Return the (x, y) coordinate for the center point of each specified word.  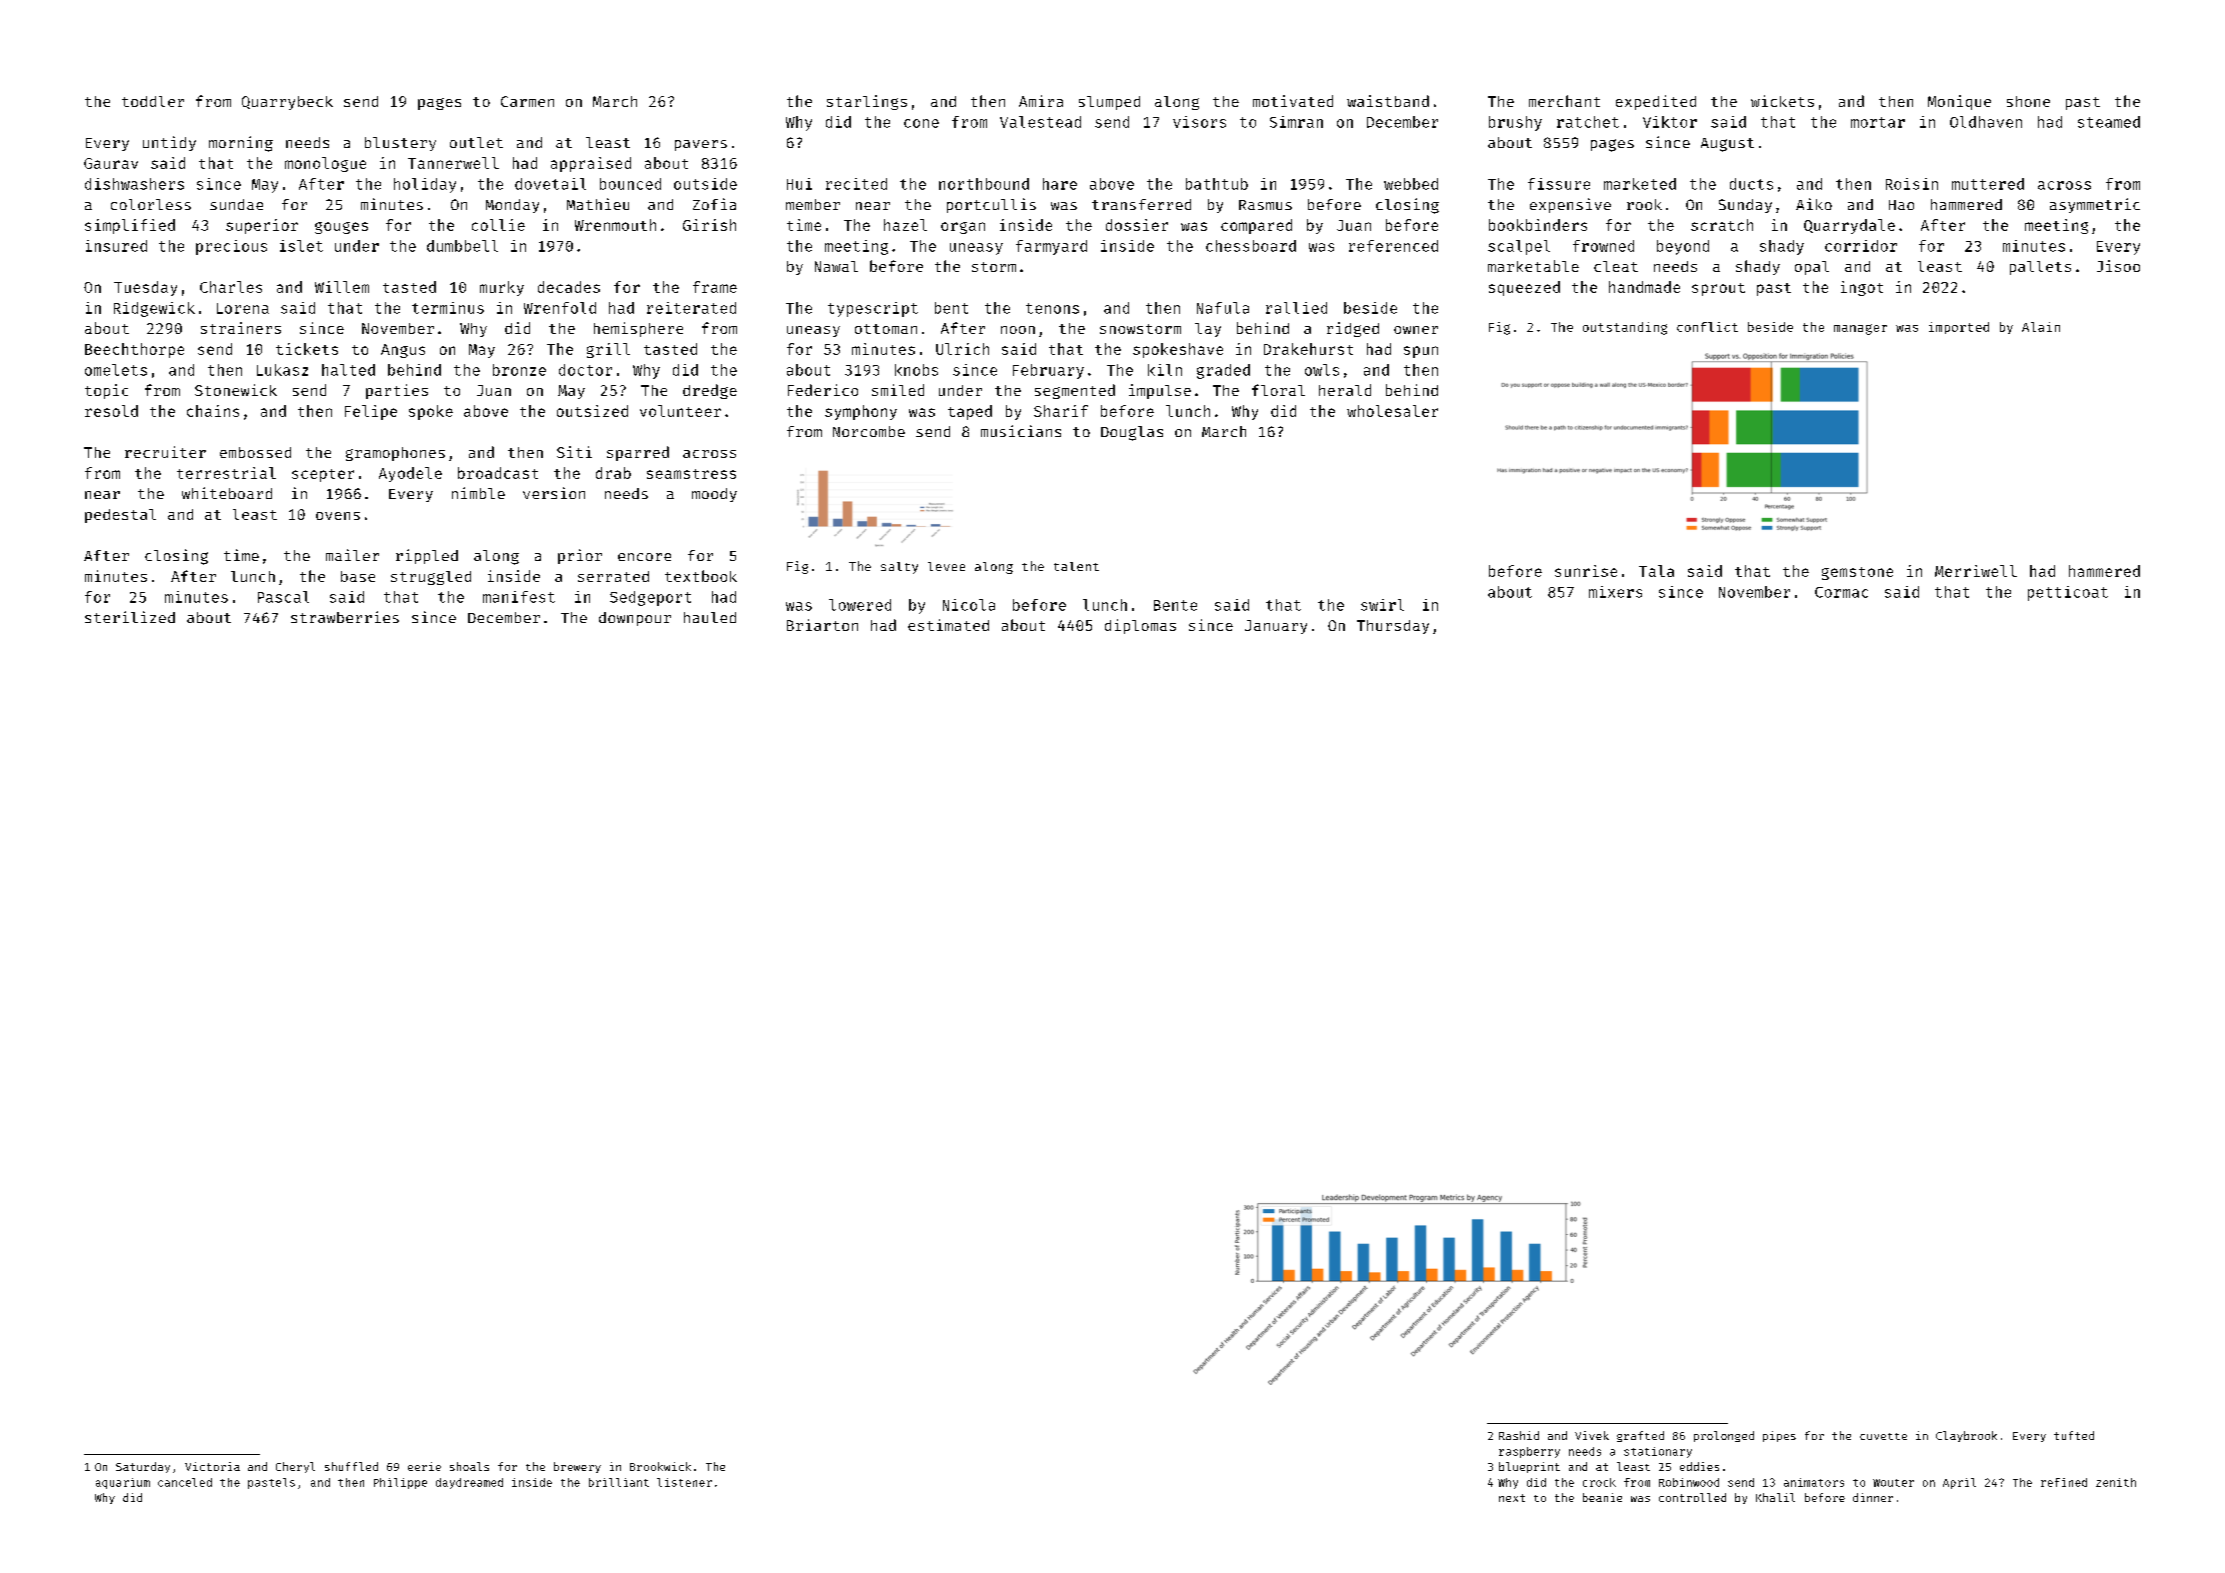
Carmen (527, 101)
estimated (948, 625)
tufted (2074, 1435)
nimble (478, 493)
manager (1860, 329)
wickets (1782, 101)
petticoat (2068, 593)
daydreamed (469, 1483)
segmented (1075, 391)
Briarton (822, 625)
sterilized (130, 617)
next (1512, 1498)
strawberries (345, 617)
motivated (1293, 101)
